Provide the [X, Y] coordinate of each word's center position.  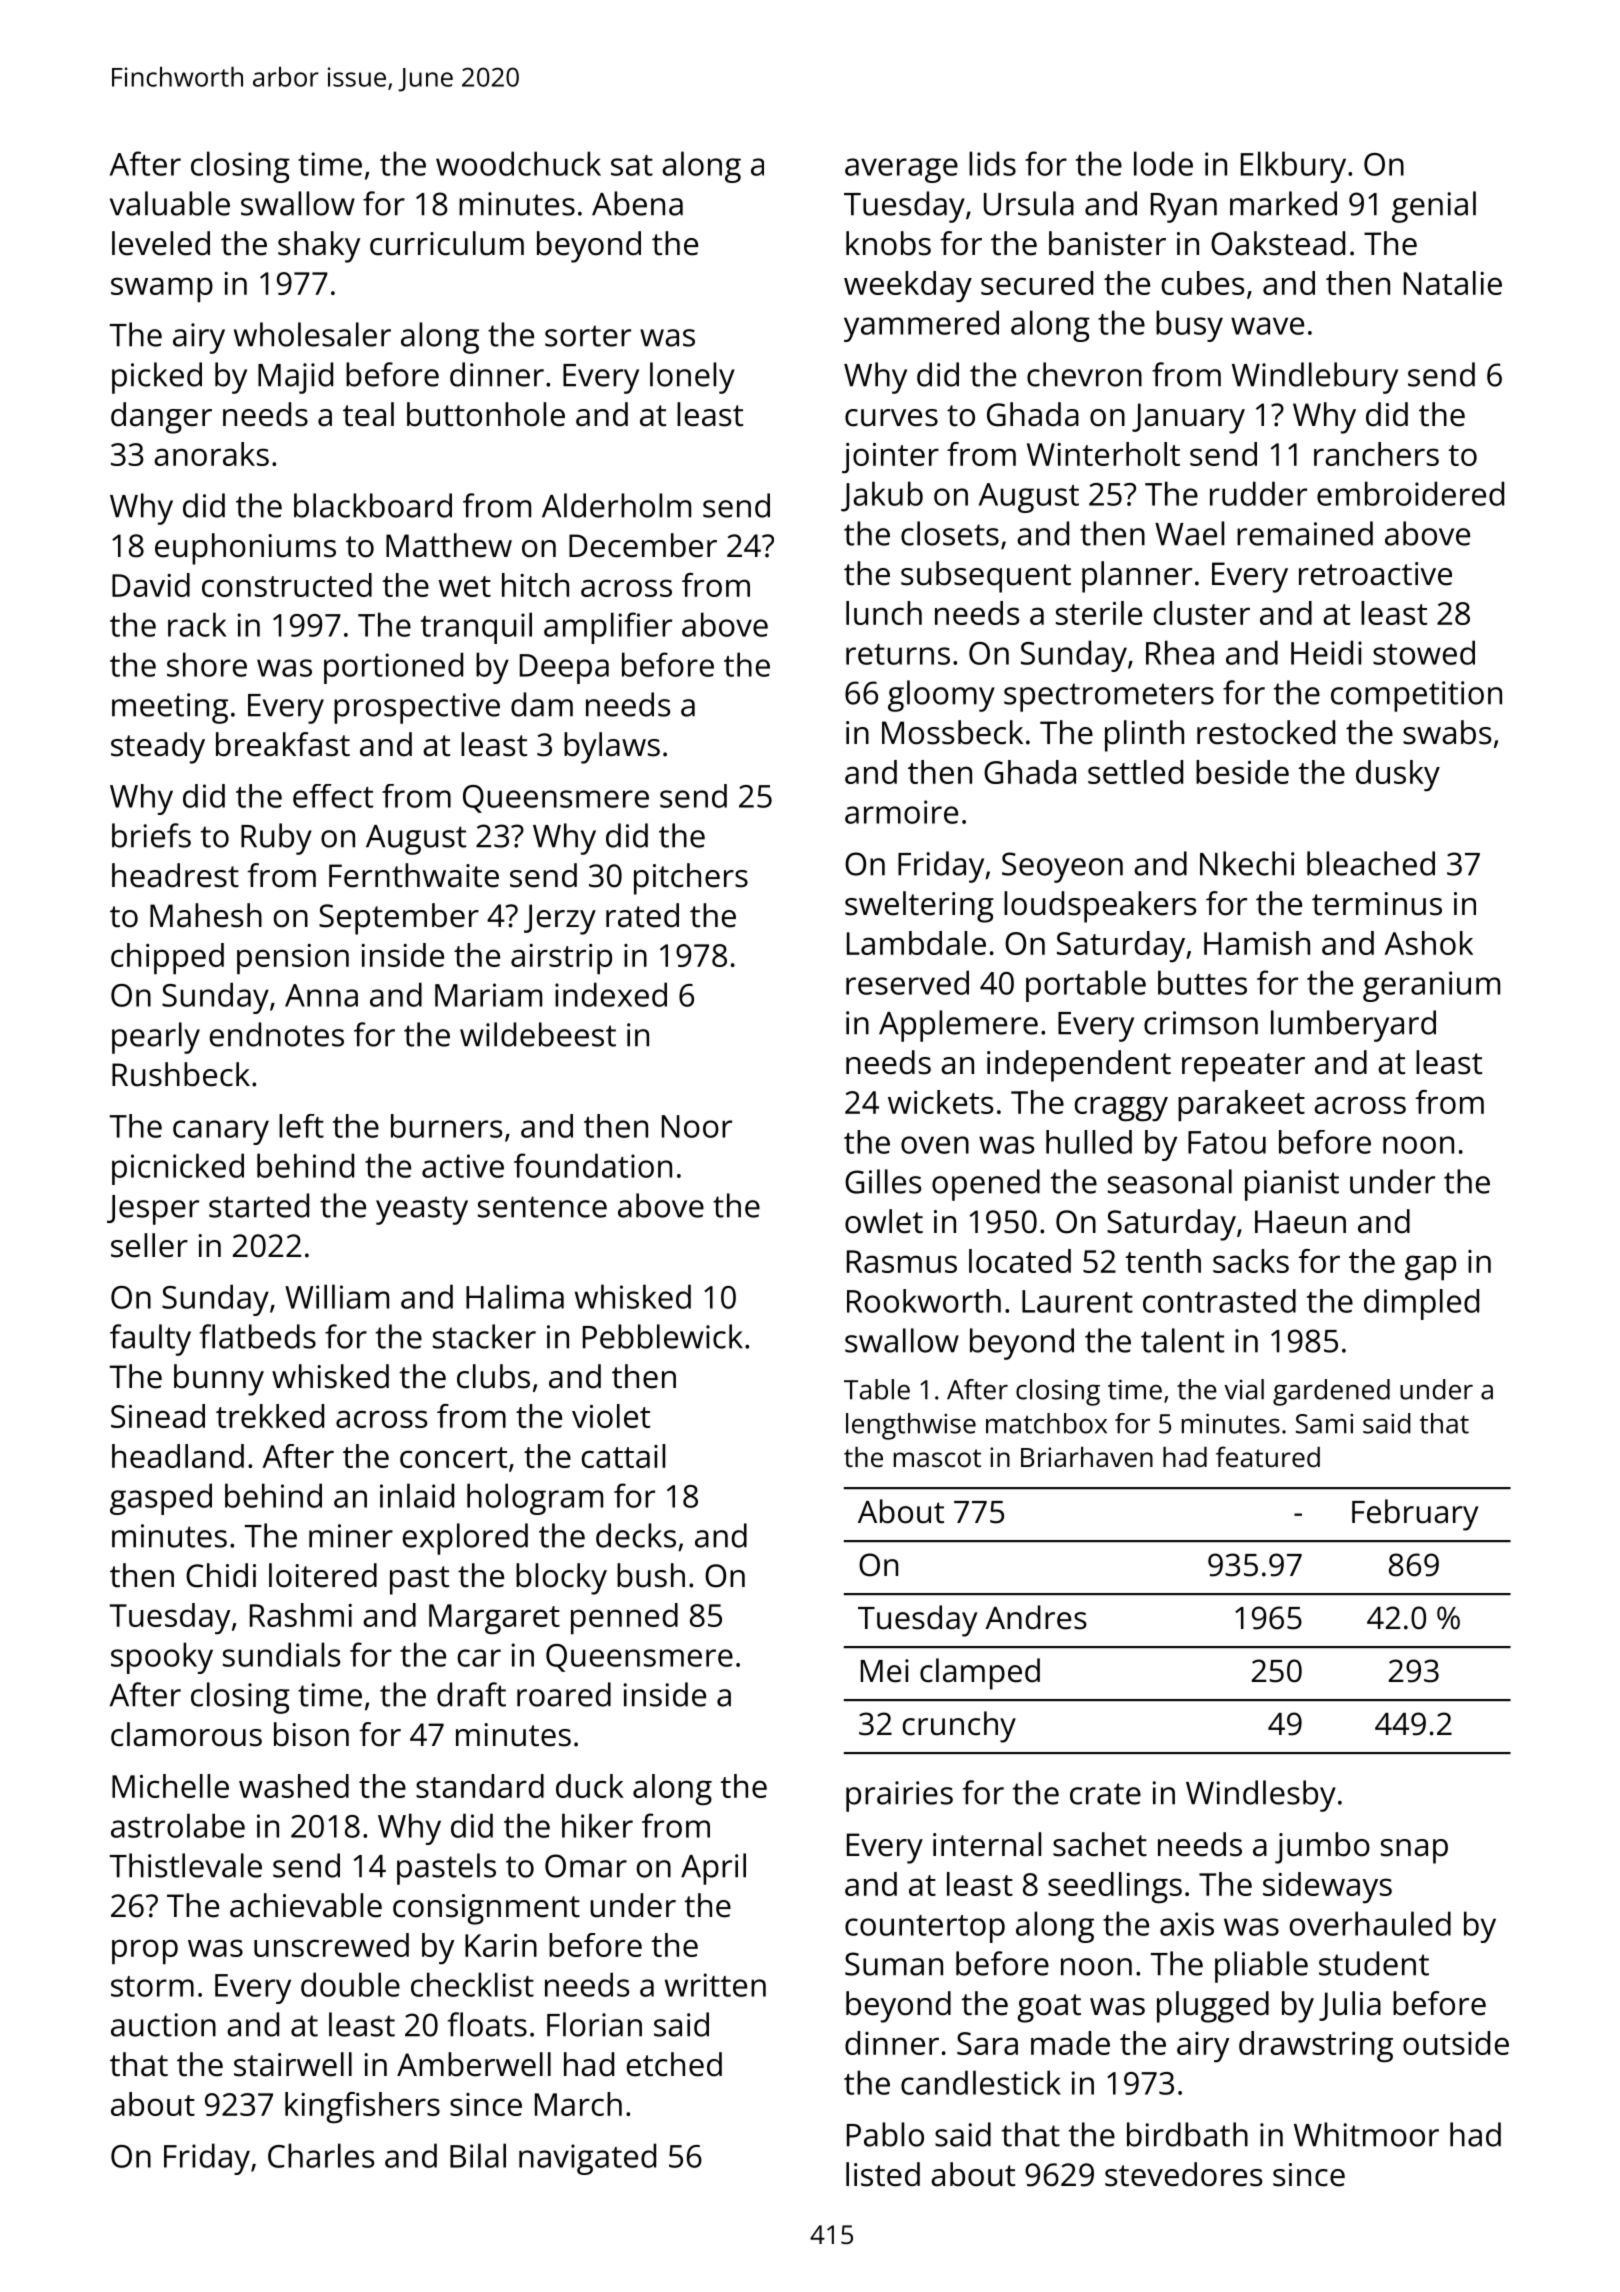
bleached [1371, 863]
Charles [321, 2155]
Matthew [449, 545]
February [1415, 1515]
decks [636, 1535]
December [643, 545]
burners [446, 1126]
